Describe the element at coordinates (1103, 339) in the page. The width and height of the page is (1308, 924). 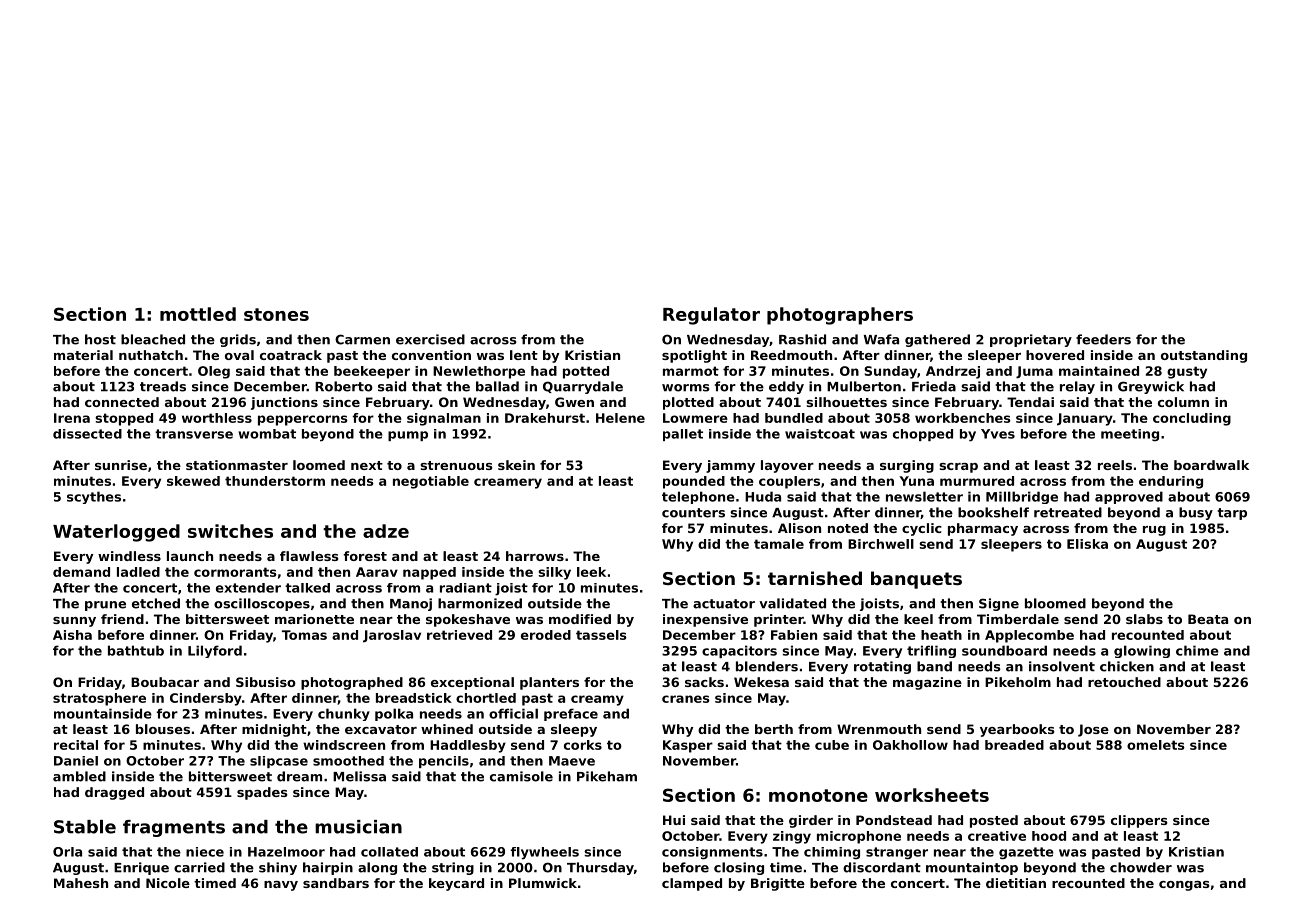
I see `feeders` at that location.
